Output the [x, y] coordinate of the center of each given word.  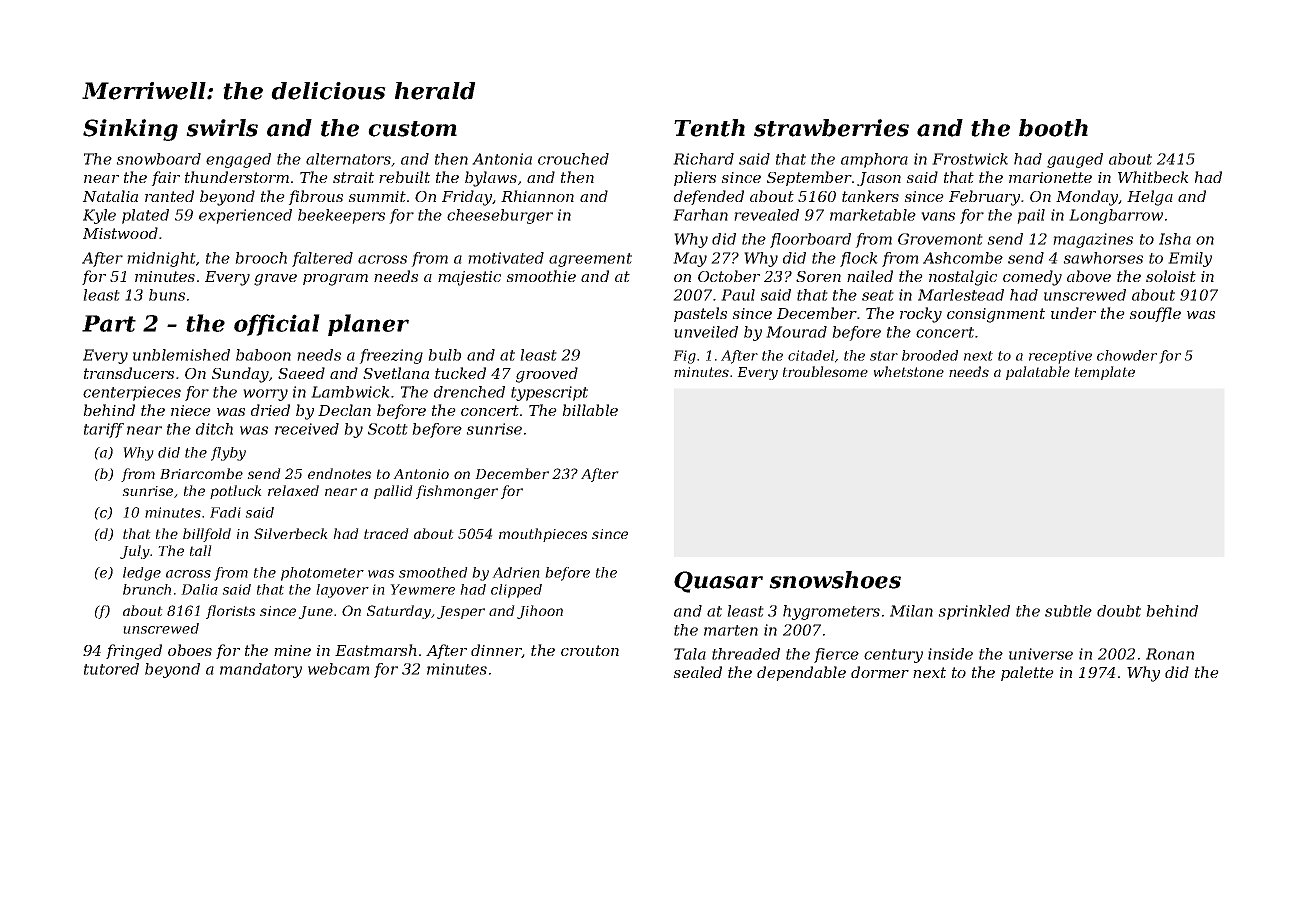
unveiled [706, 332]
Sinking [130, 130]
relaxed [293, 490]
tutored [111, 669]
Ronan [1170, 654]
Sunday [240, 375]
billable [590, 410]
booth [1053, 128]
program [335, 280]
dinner [496, 651]
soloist [1171, 276]
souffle [1155, 314]
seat [878, 295]
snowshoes [835, 580]
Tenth [709, 128]
